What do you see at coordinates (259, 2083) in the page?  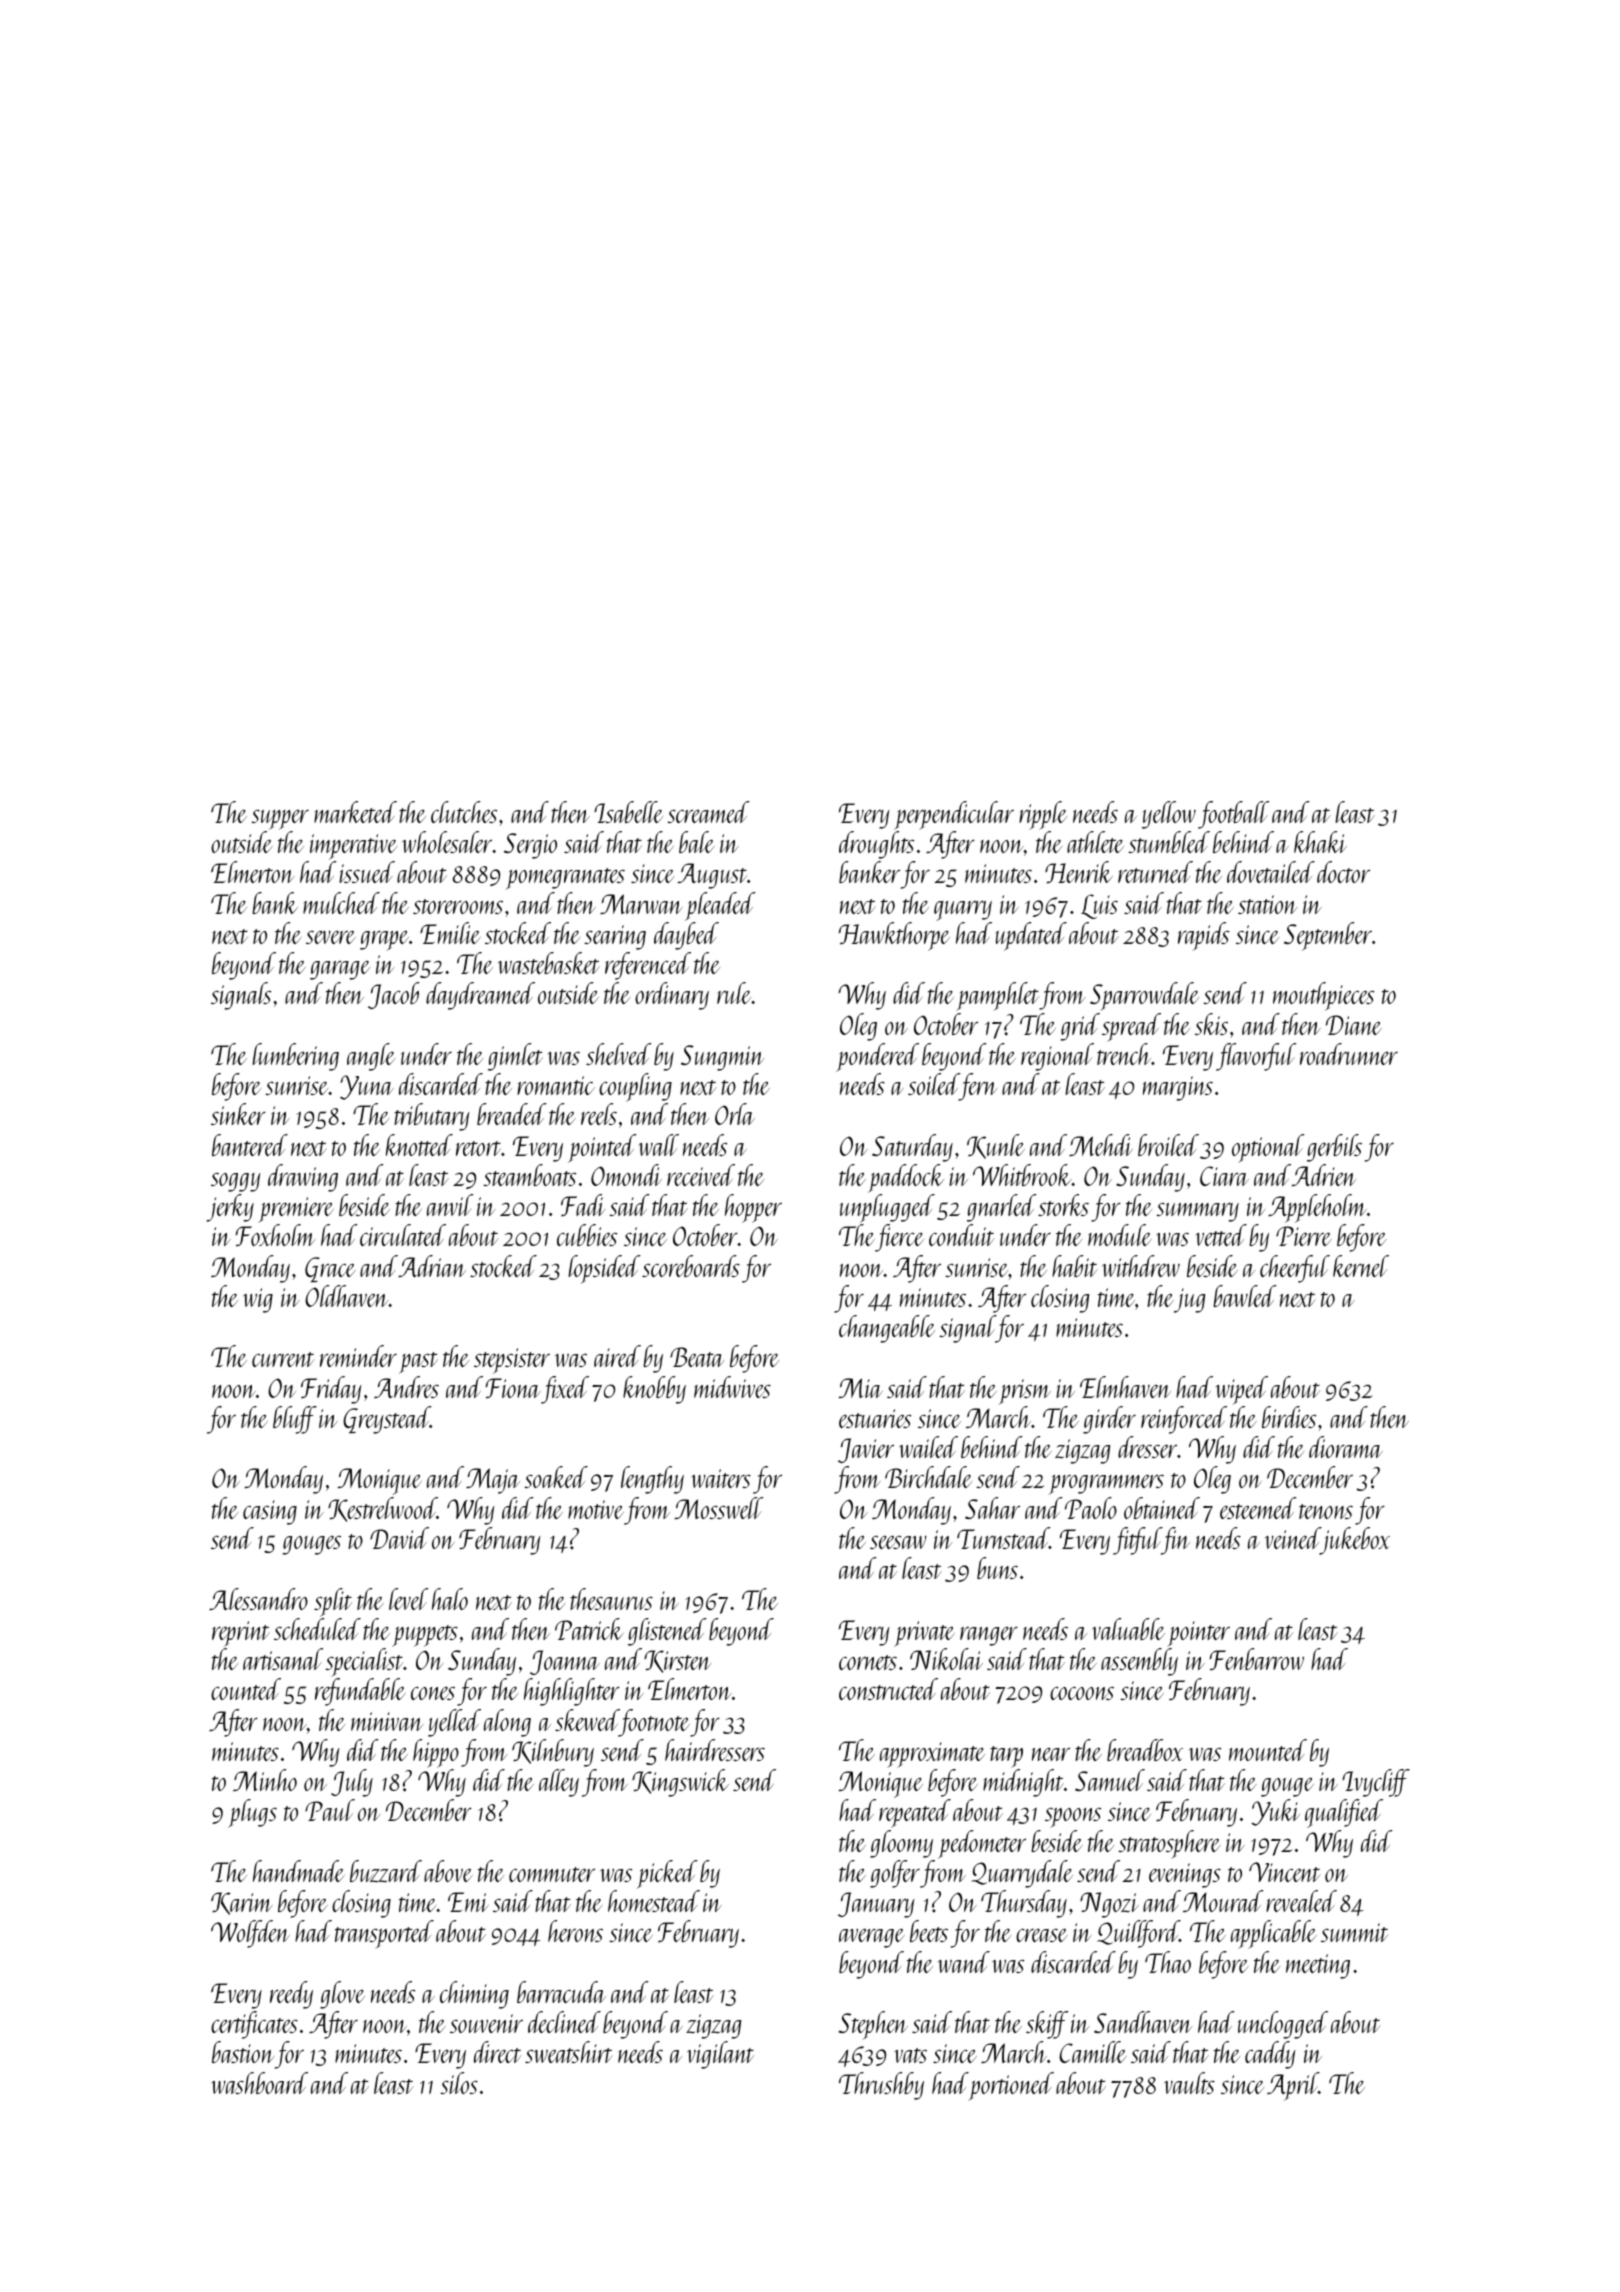 I see `washboard` at bounding box center [259, 2083].
